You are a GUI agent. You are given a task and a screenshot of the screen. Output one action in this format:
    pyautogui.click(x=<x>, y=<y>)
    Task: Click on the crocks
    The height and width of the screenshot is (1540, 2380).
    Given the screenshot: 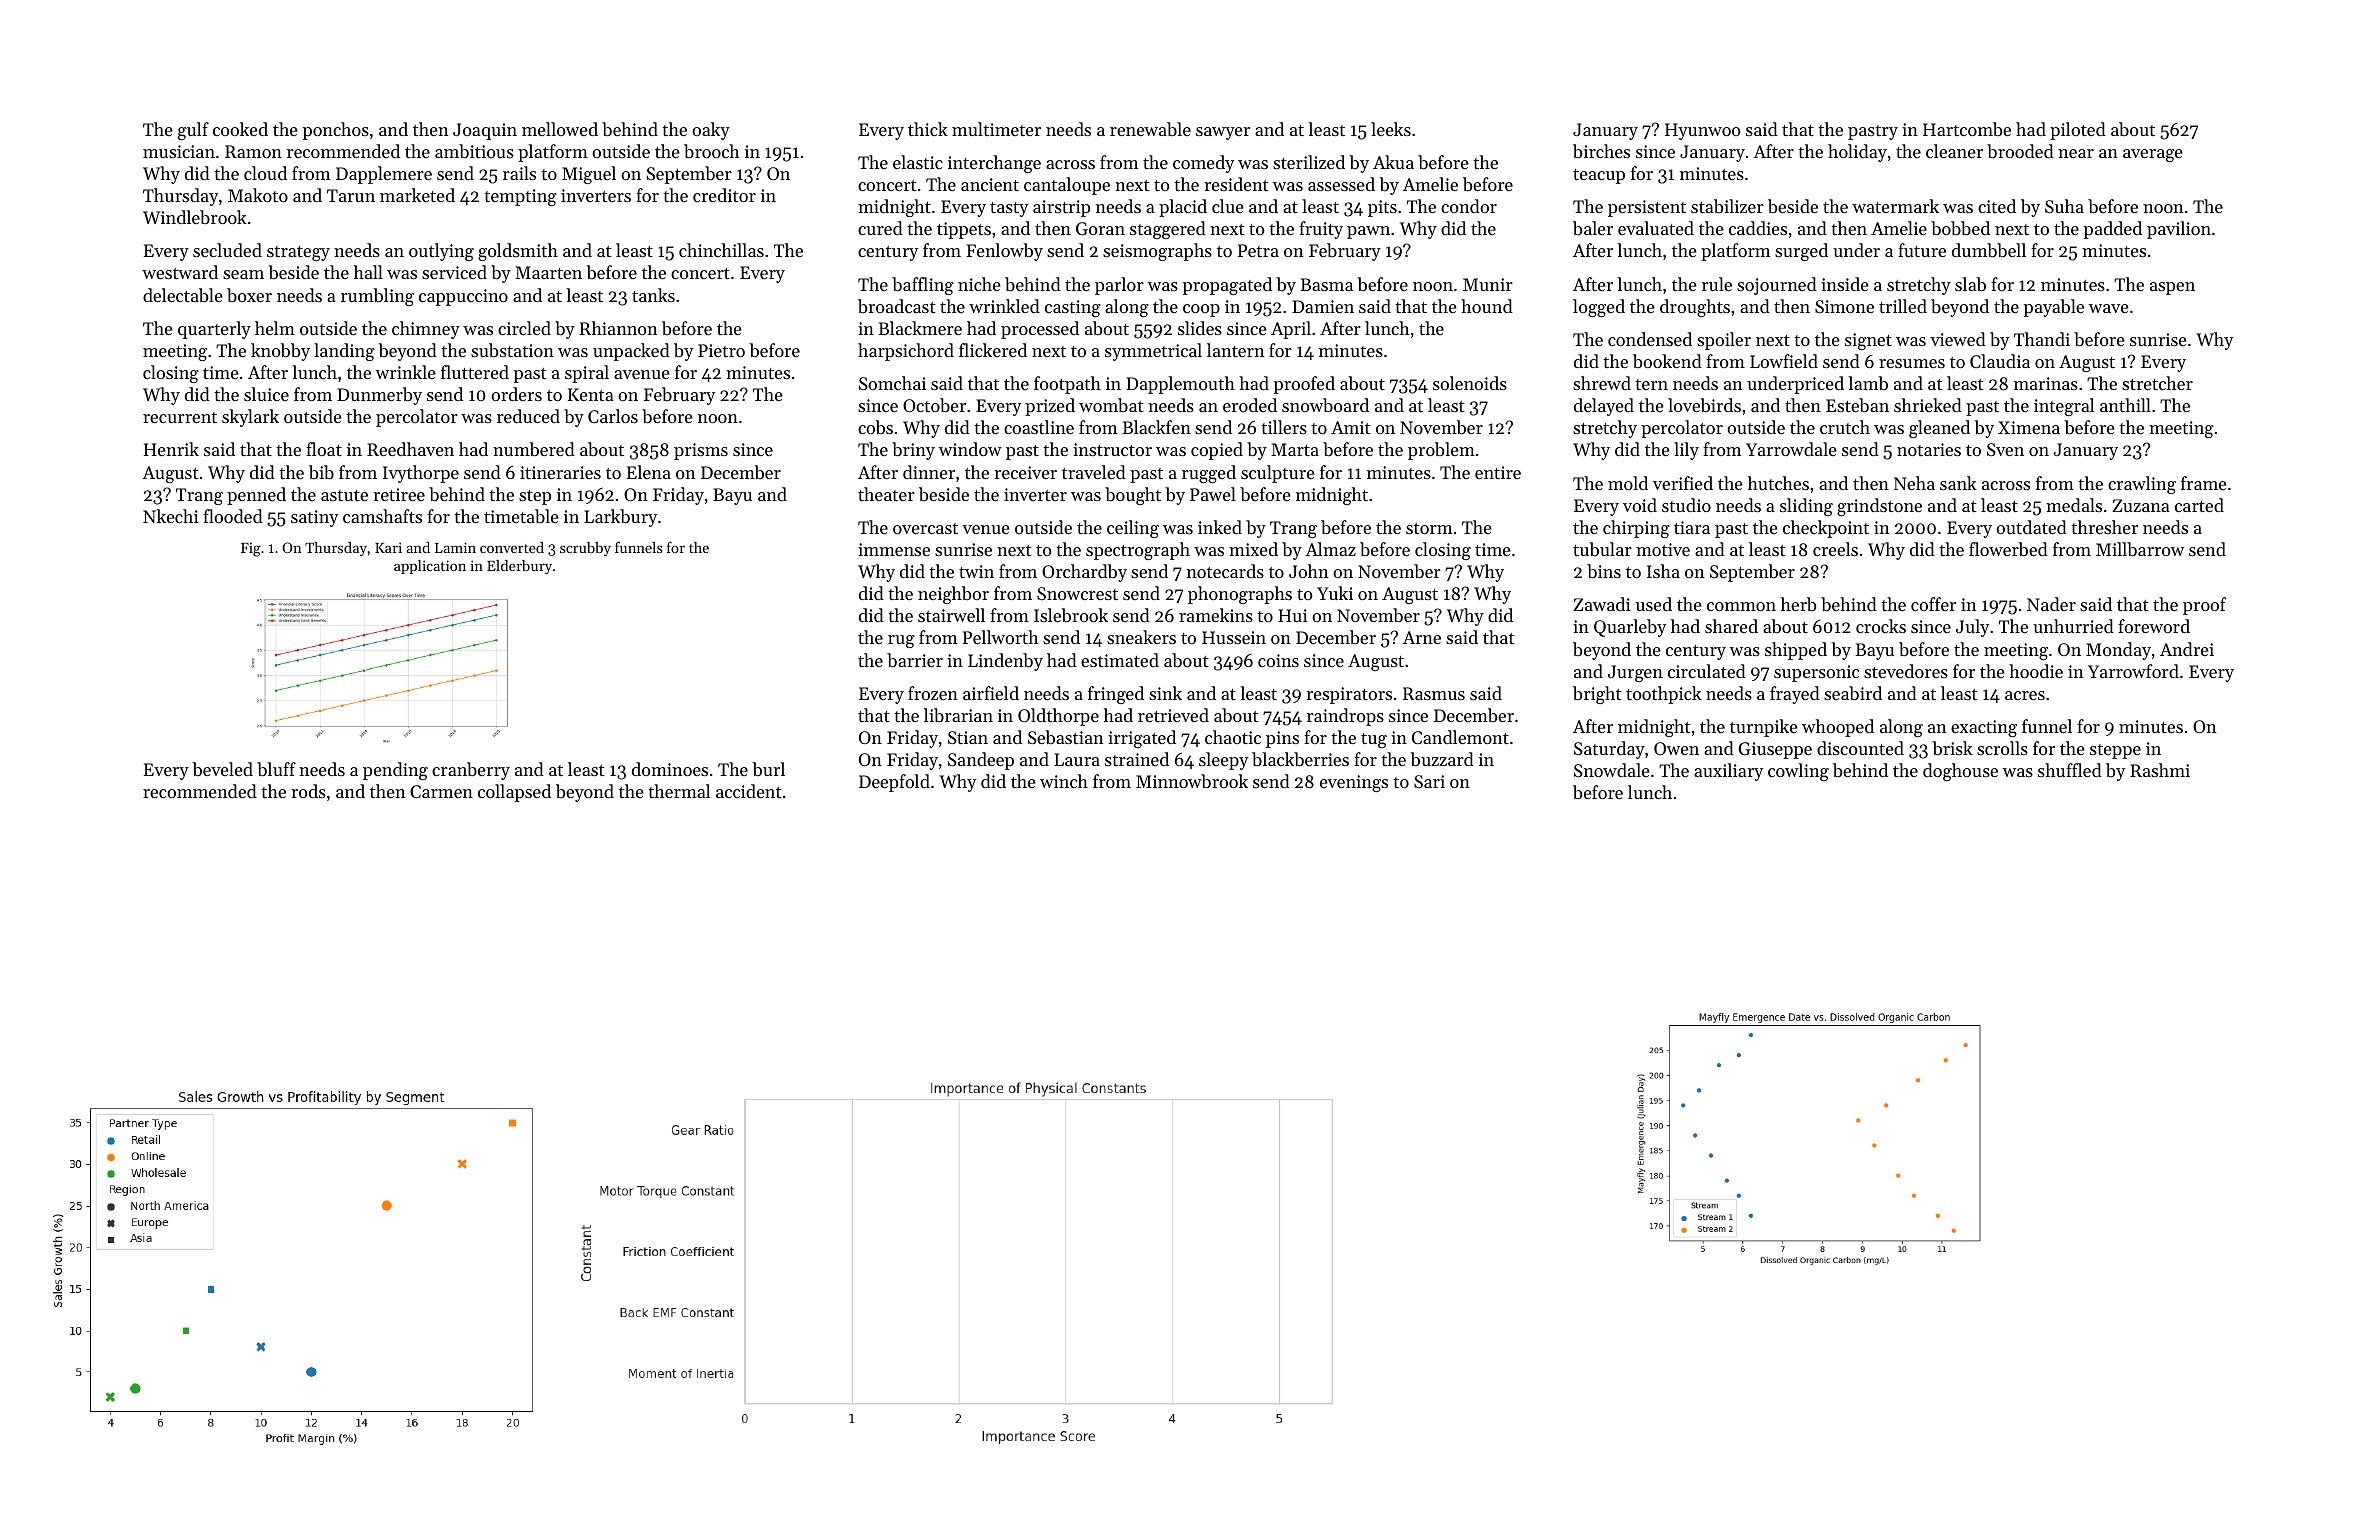 What is the action you would take?
    pyautogui.click(x=1881, y=626)
